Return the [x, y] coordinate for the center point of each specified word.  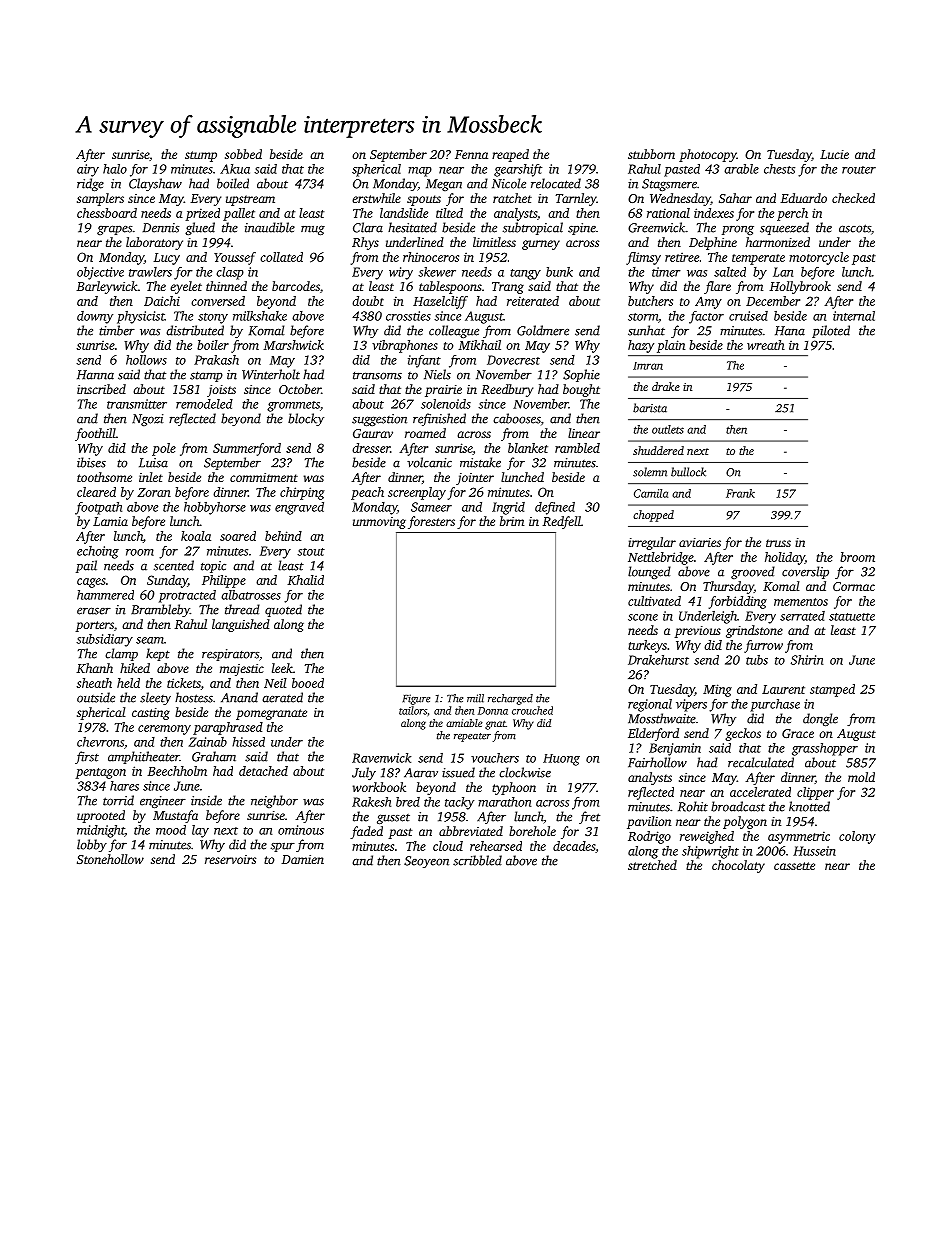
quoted [283, 610]
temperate [758, 259]
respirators [230, 655]
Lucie [834, 154]
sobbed [243, 154]
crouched [532, 710]
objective [100, 273]
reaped [510, 155]
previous [697, 632]
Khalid [305, 580]
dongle [820, 719]
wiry [401, 273]
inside [206, 800]
